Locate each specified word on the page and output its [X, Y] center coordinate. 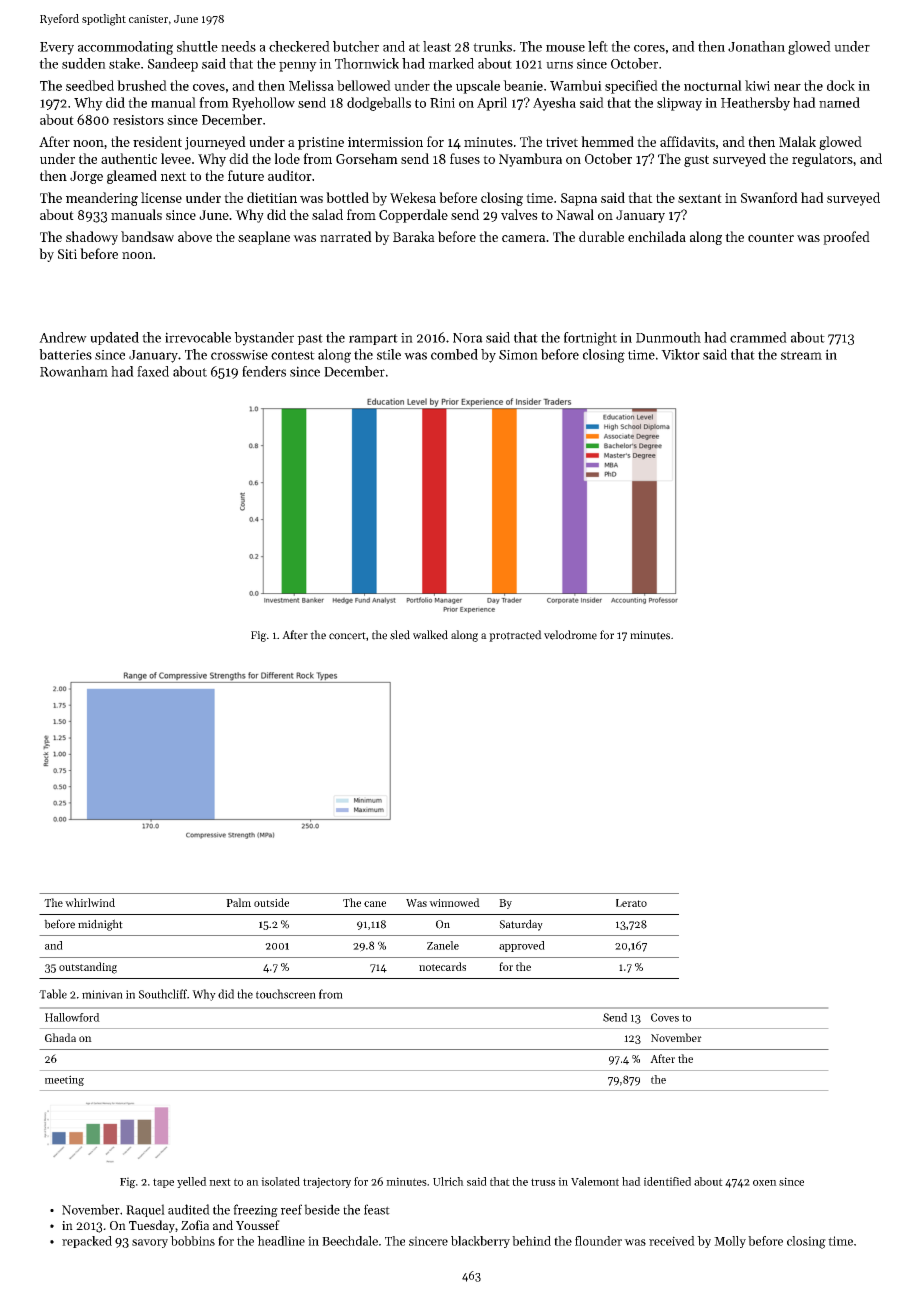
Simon [518, 355]
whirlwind [90, 902]
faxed [153, 371]
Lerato [631, 903]
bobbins [192, 1241]
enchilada [657, 236]
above [195, 236]
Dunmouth [668, 337]
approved [522, 946]
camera [524, 238]
